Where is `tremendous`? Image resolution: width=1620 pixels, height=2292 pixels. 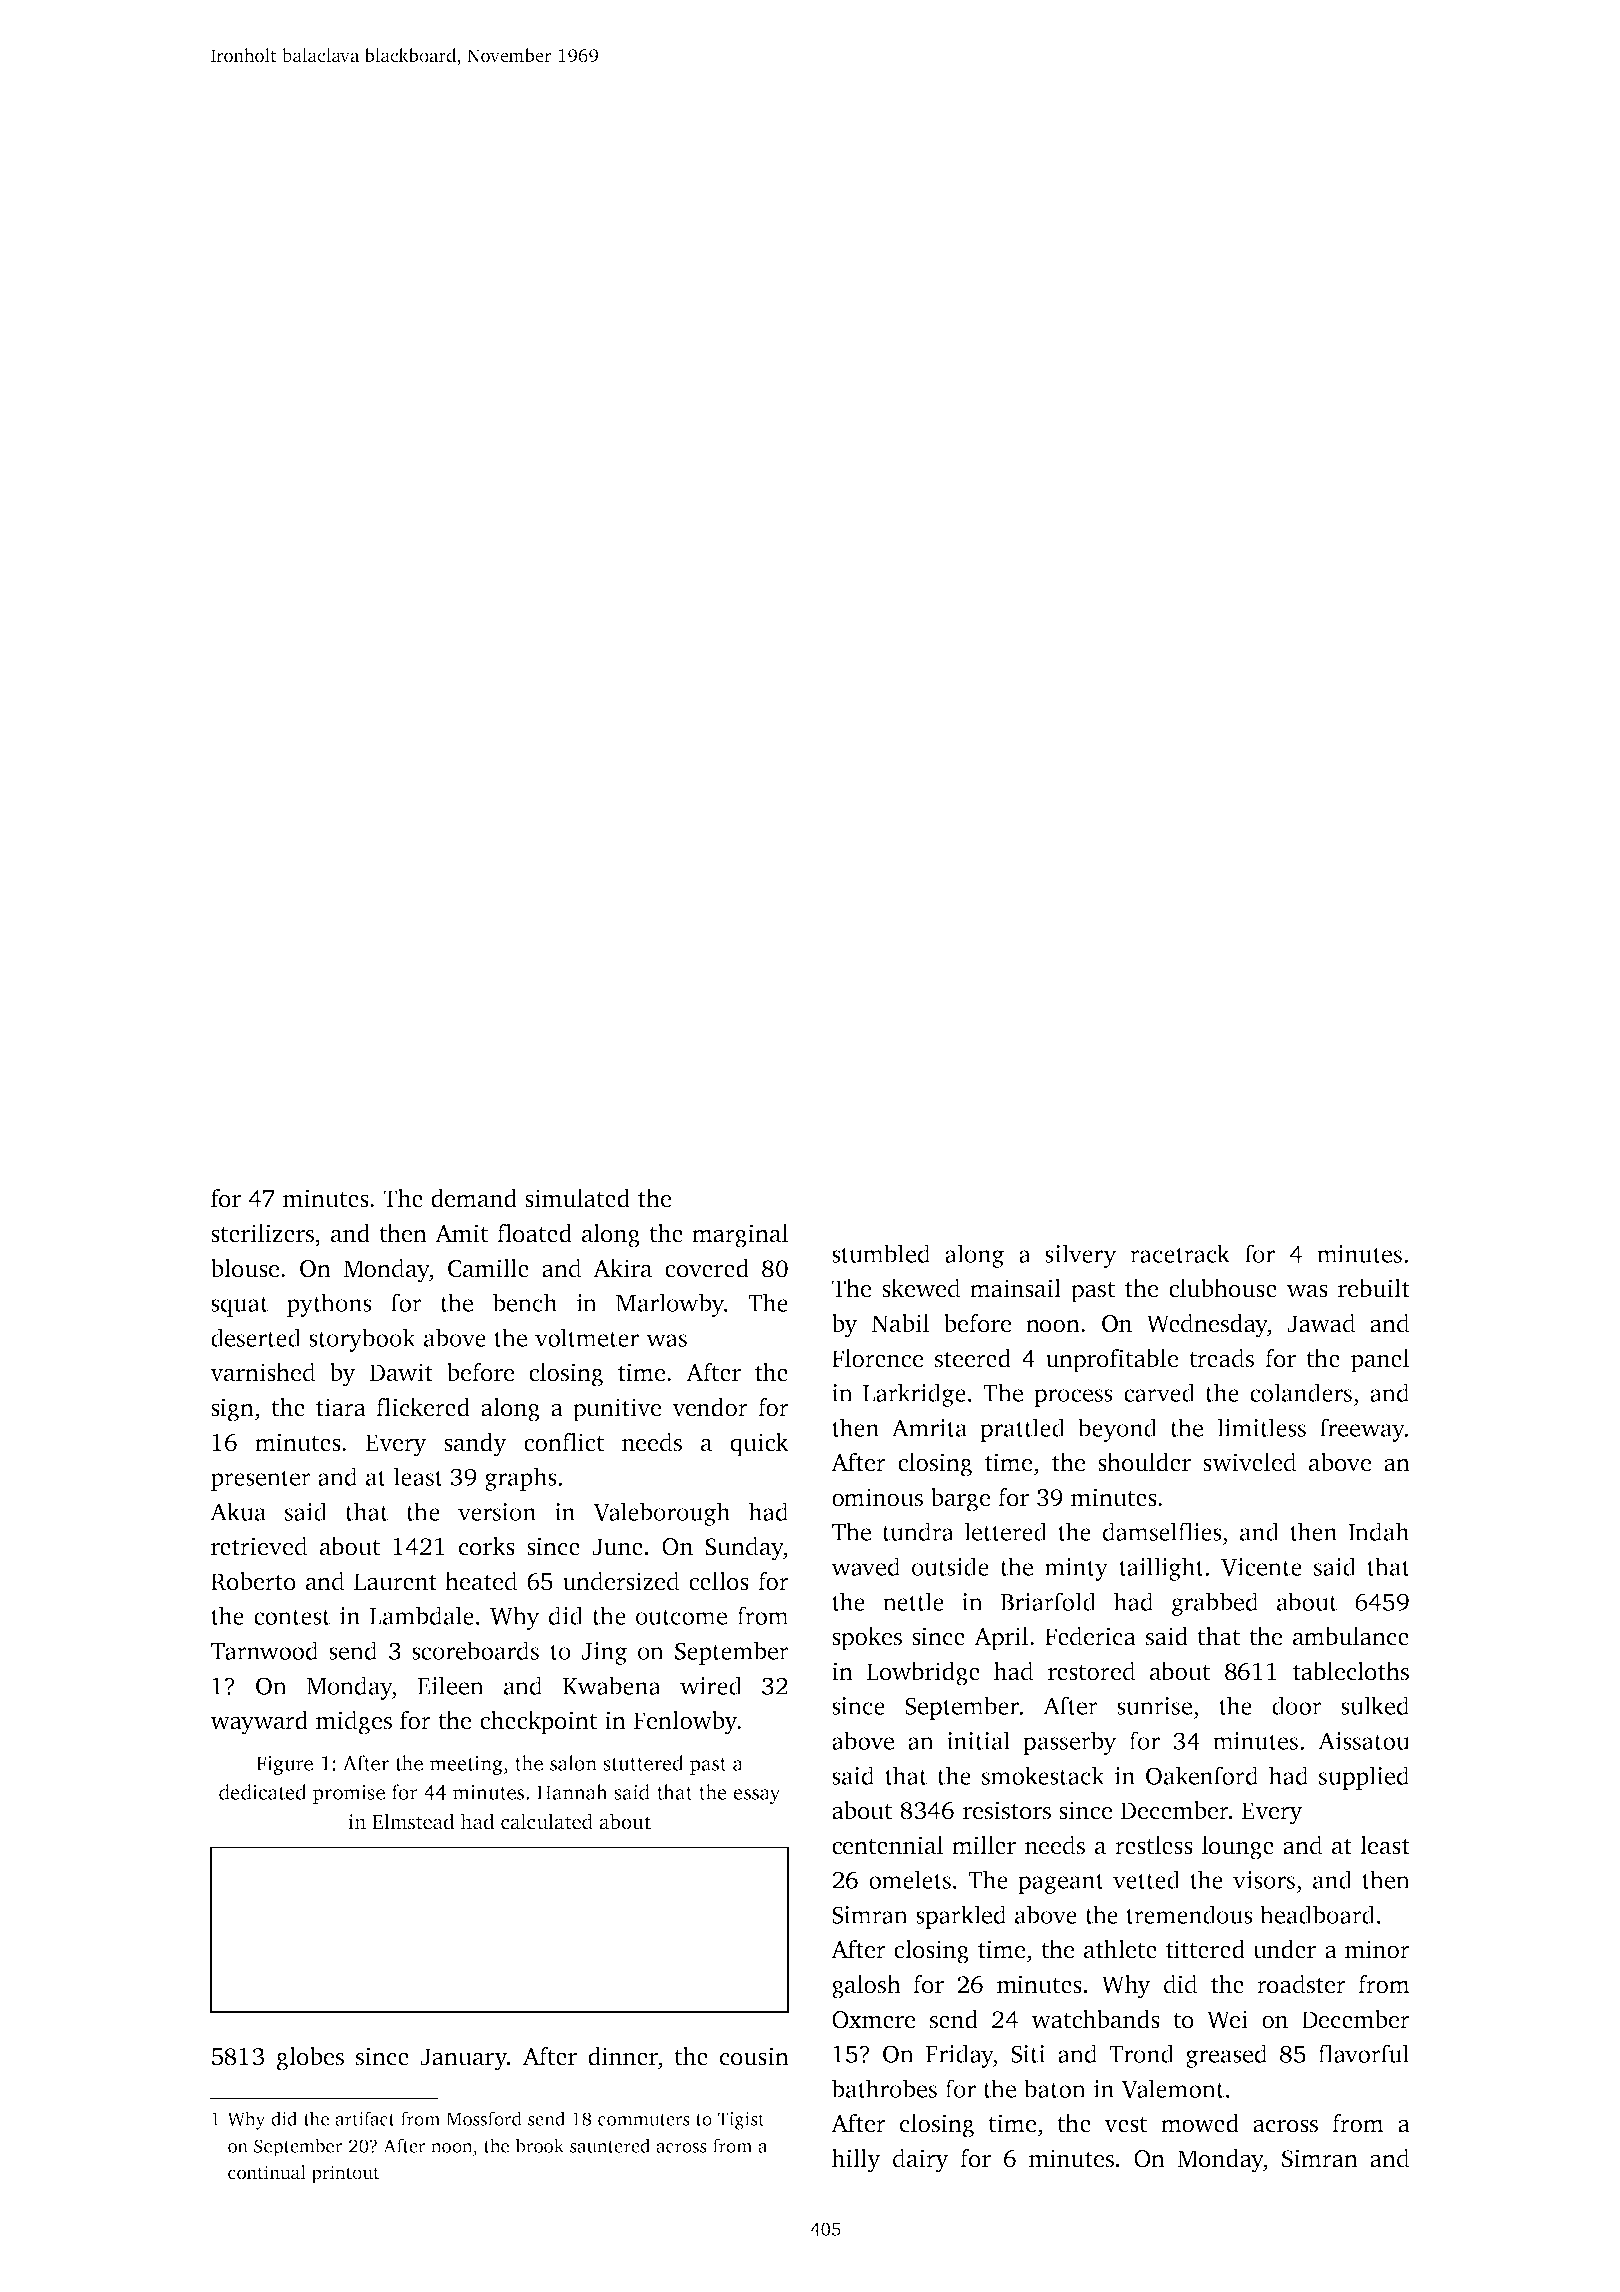 tremendous is located at coordinates (1189, 1914).
